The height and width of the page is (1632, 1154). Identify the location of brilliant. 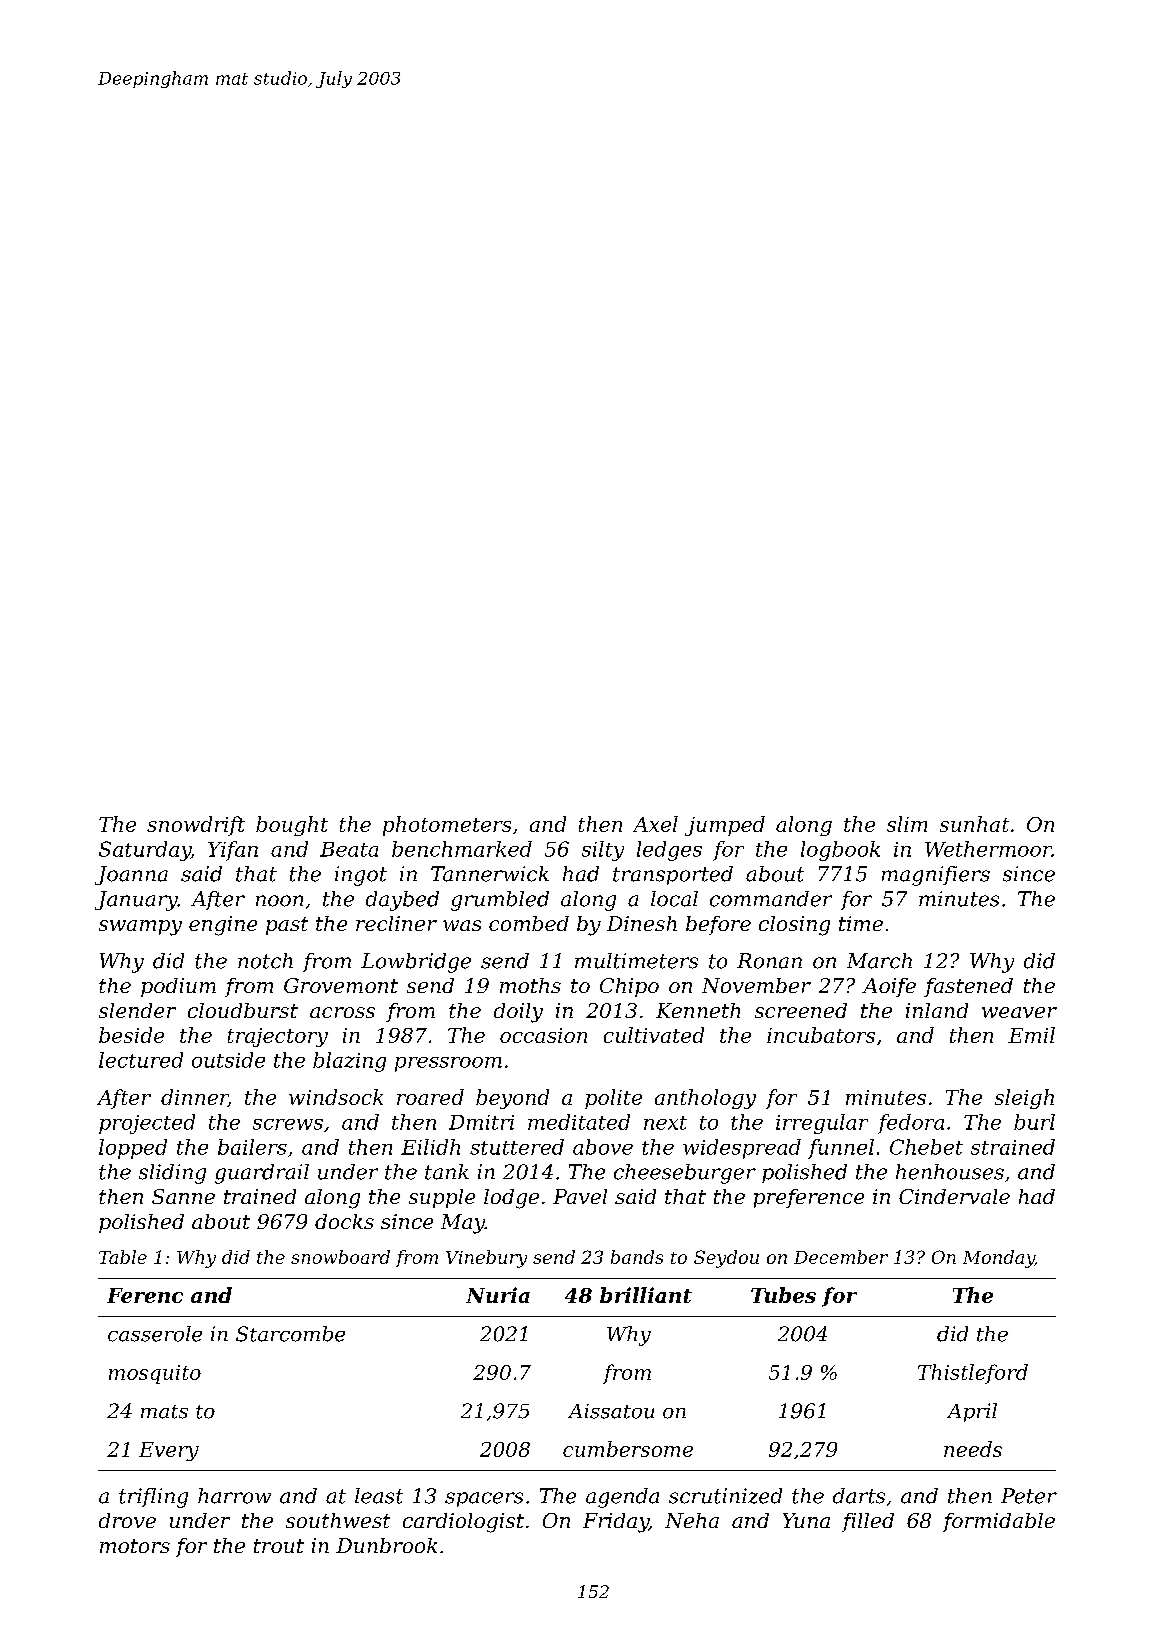
(646, 1295).
